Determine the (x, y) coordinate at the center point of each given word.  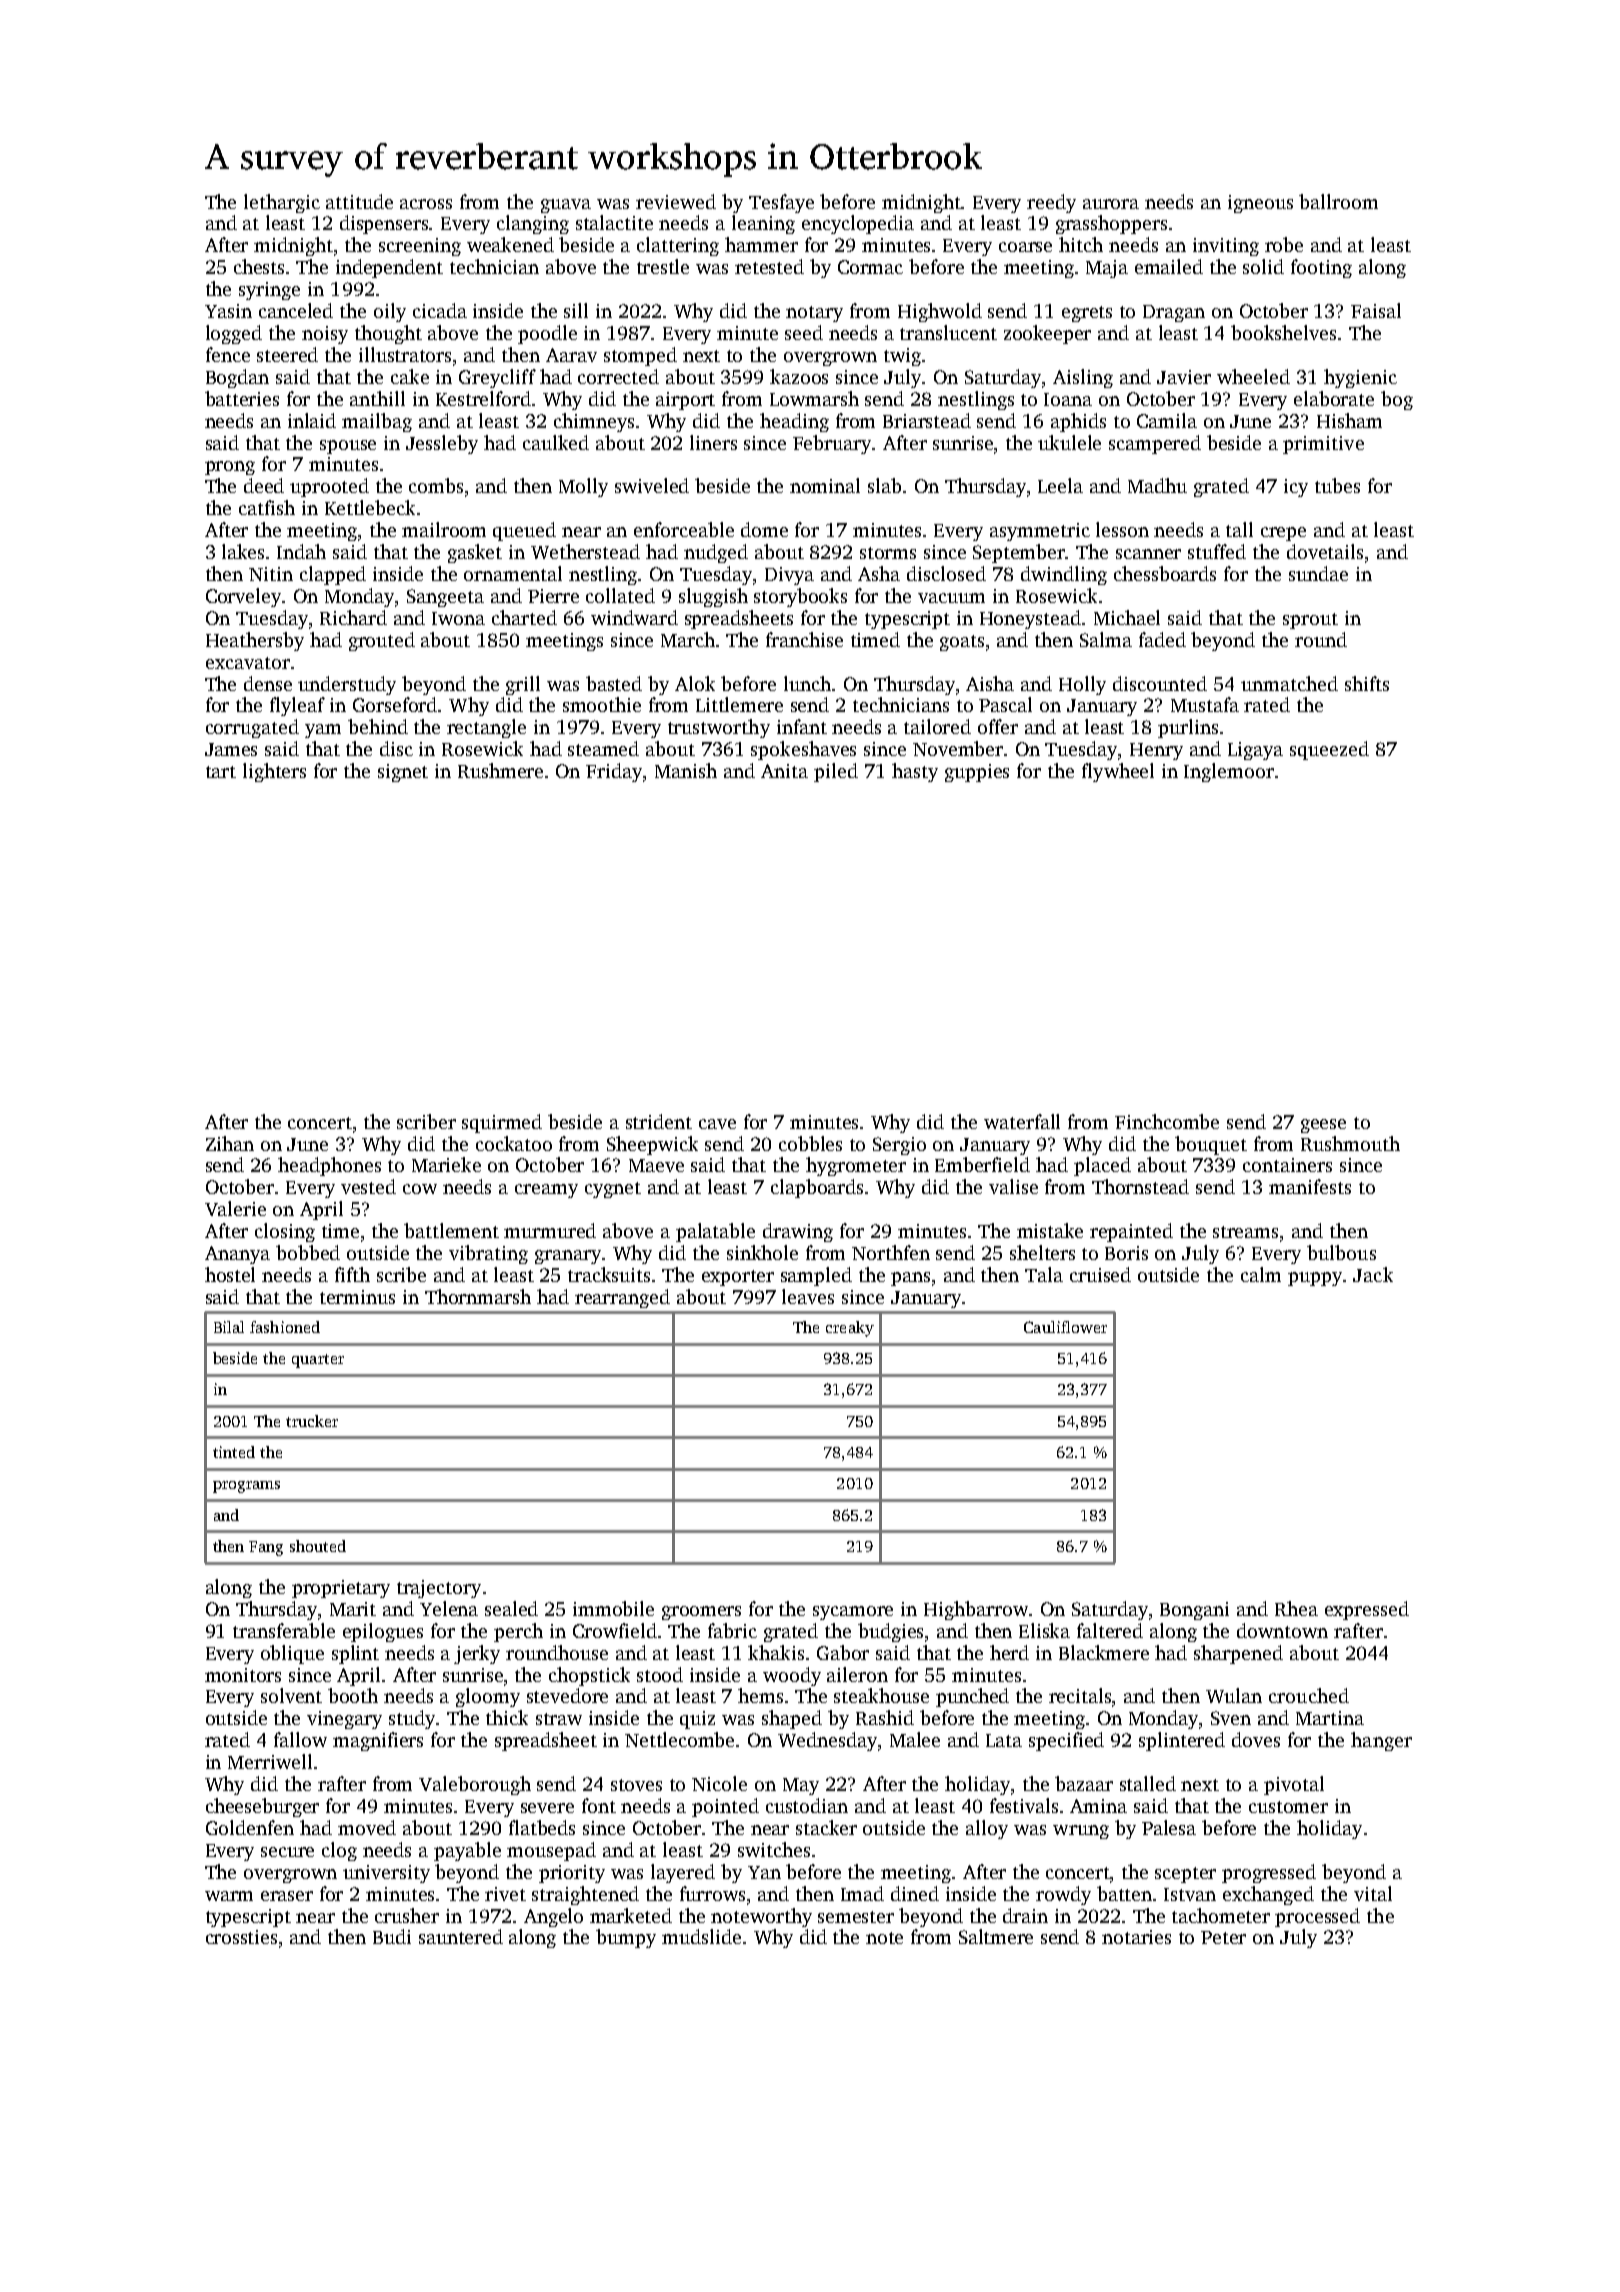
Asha (879, 573)
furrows (712, 1893)
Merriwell (270, 1761)
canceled (296, 310)
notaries (1136, 1937)
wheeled (1253, 376)
